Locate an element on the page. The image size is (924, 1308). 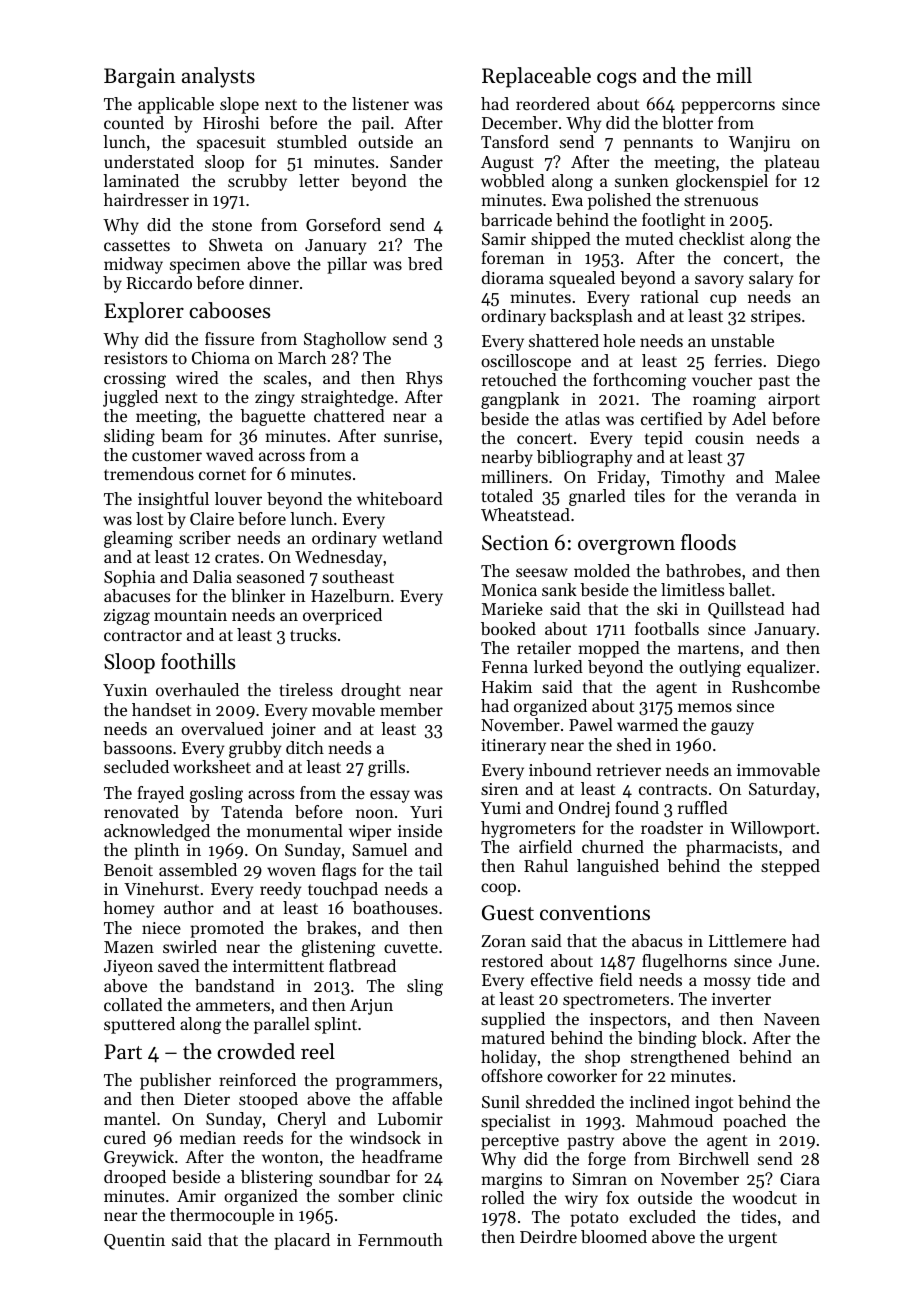
Diego is located at coordinates (798, 363).
